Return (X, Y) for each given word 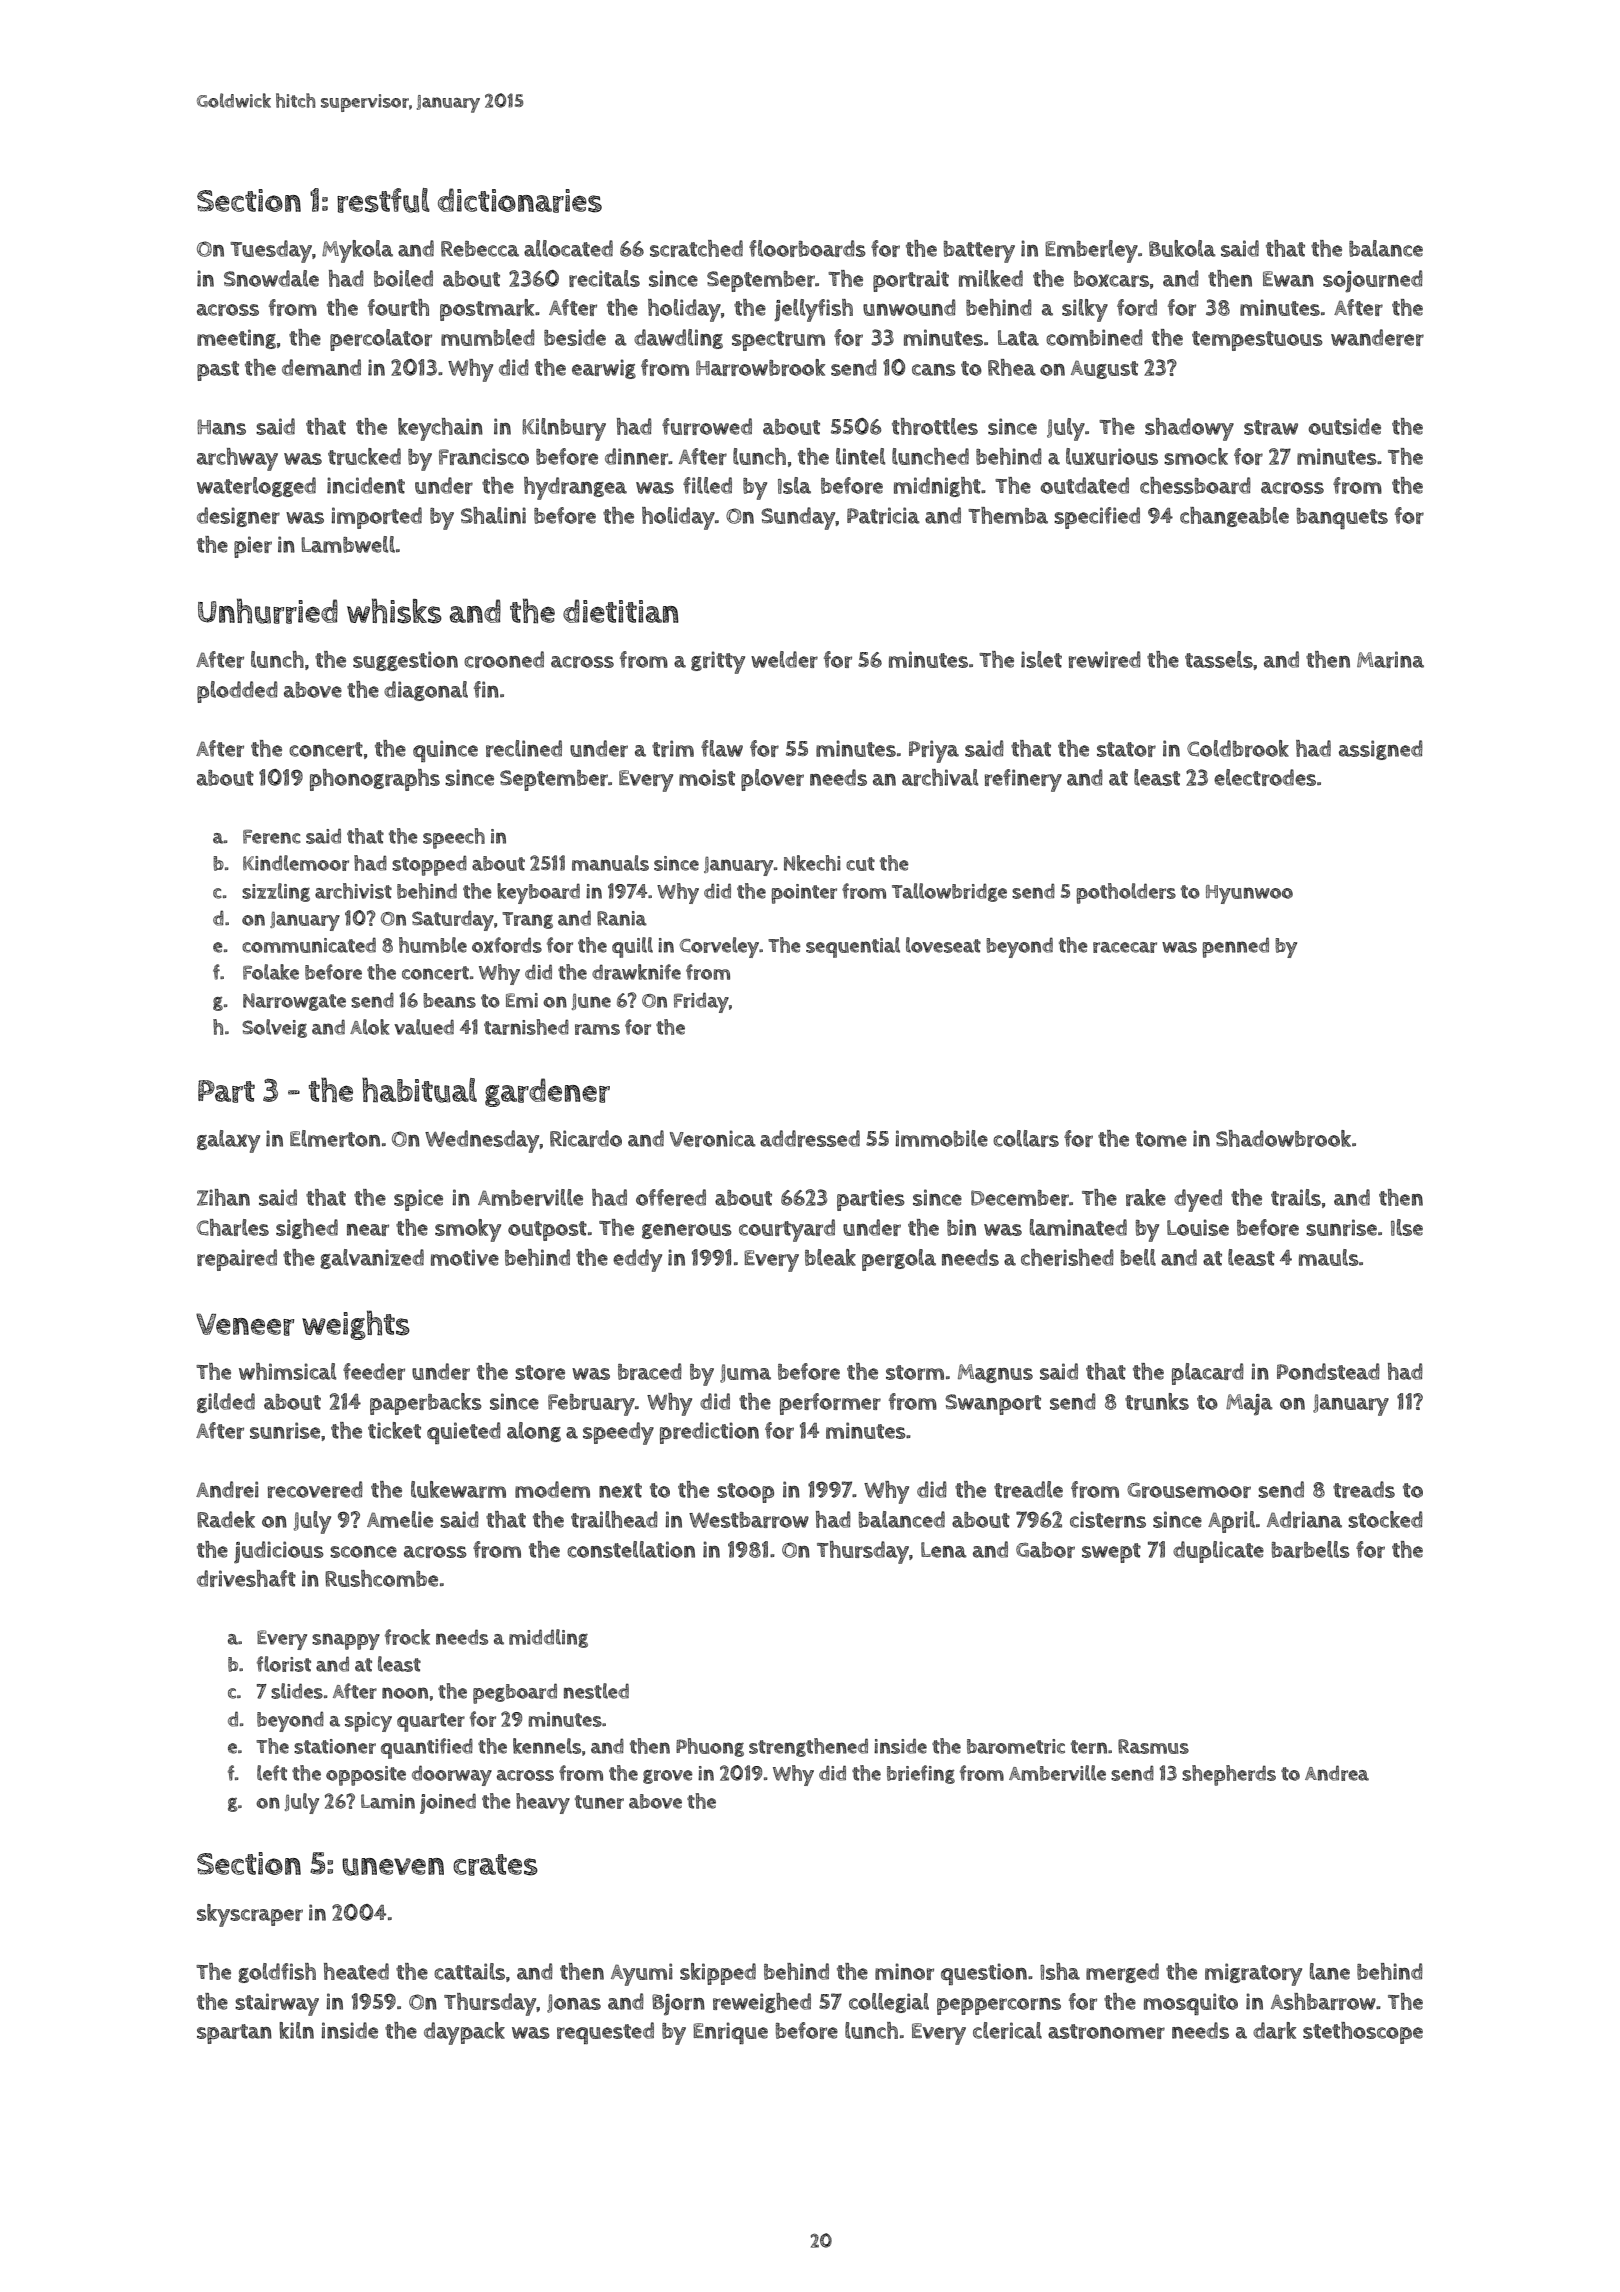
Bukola (1182, 248)
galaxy (228, 1141)
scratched (696, 248)
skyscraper (250, 1915)
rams (597, 1029)
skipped (718, 1974)
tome (1161, 1139)
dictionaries (520, 200)
